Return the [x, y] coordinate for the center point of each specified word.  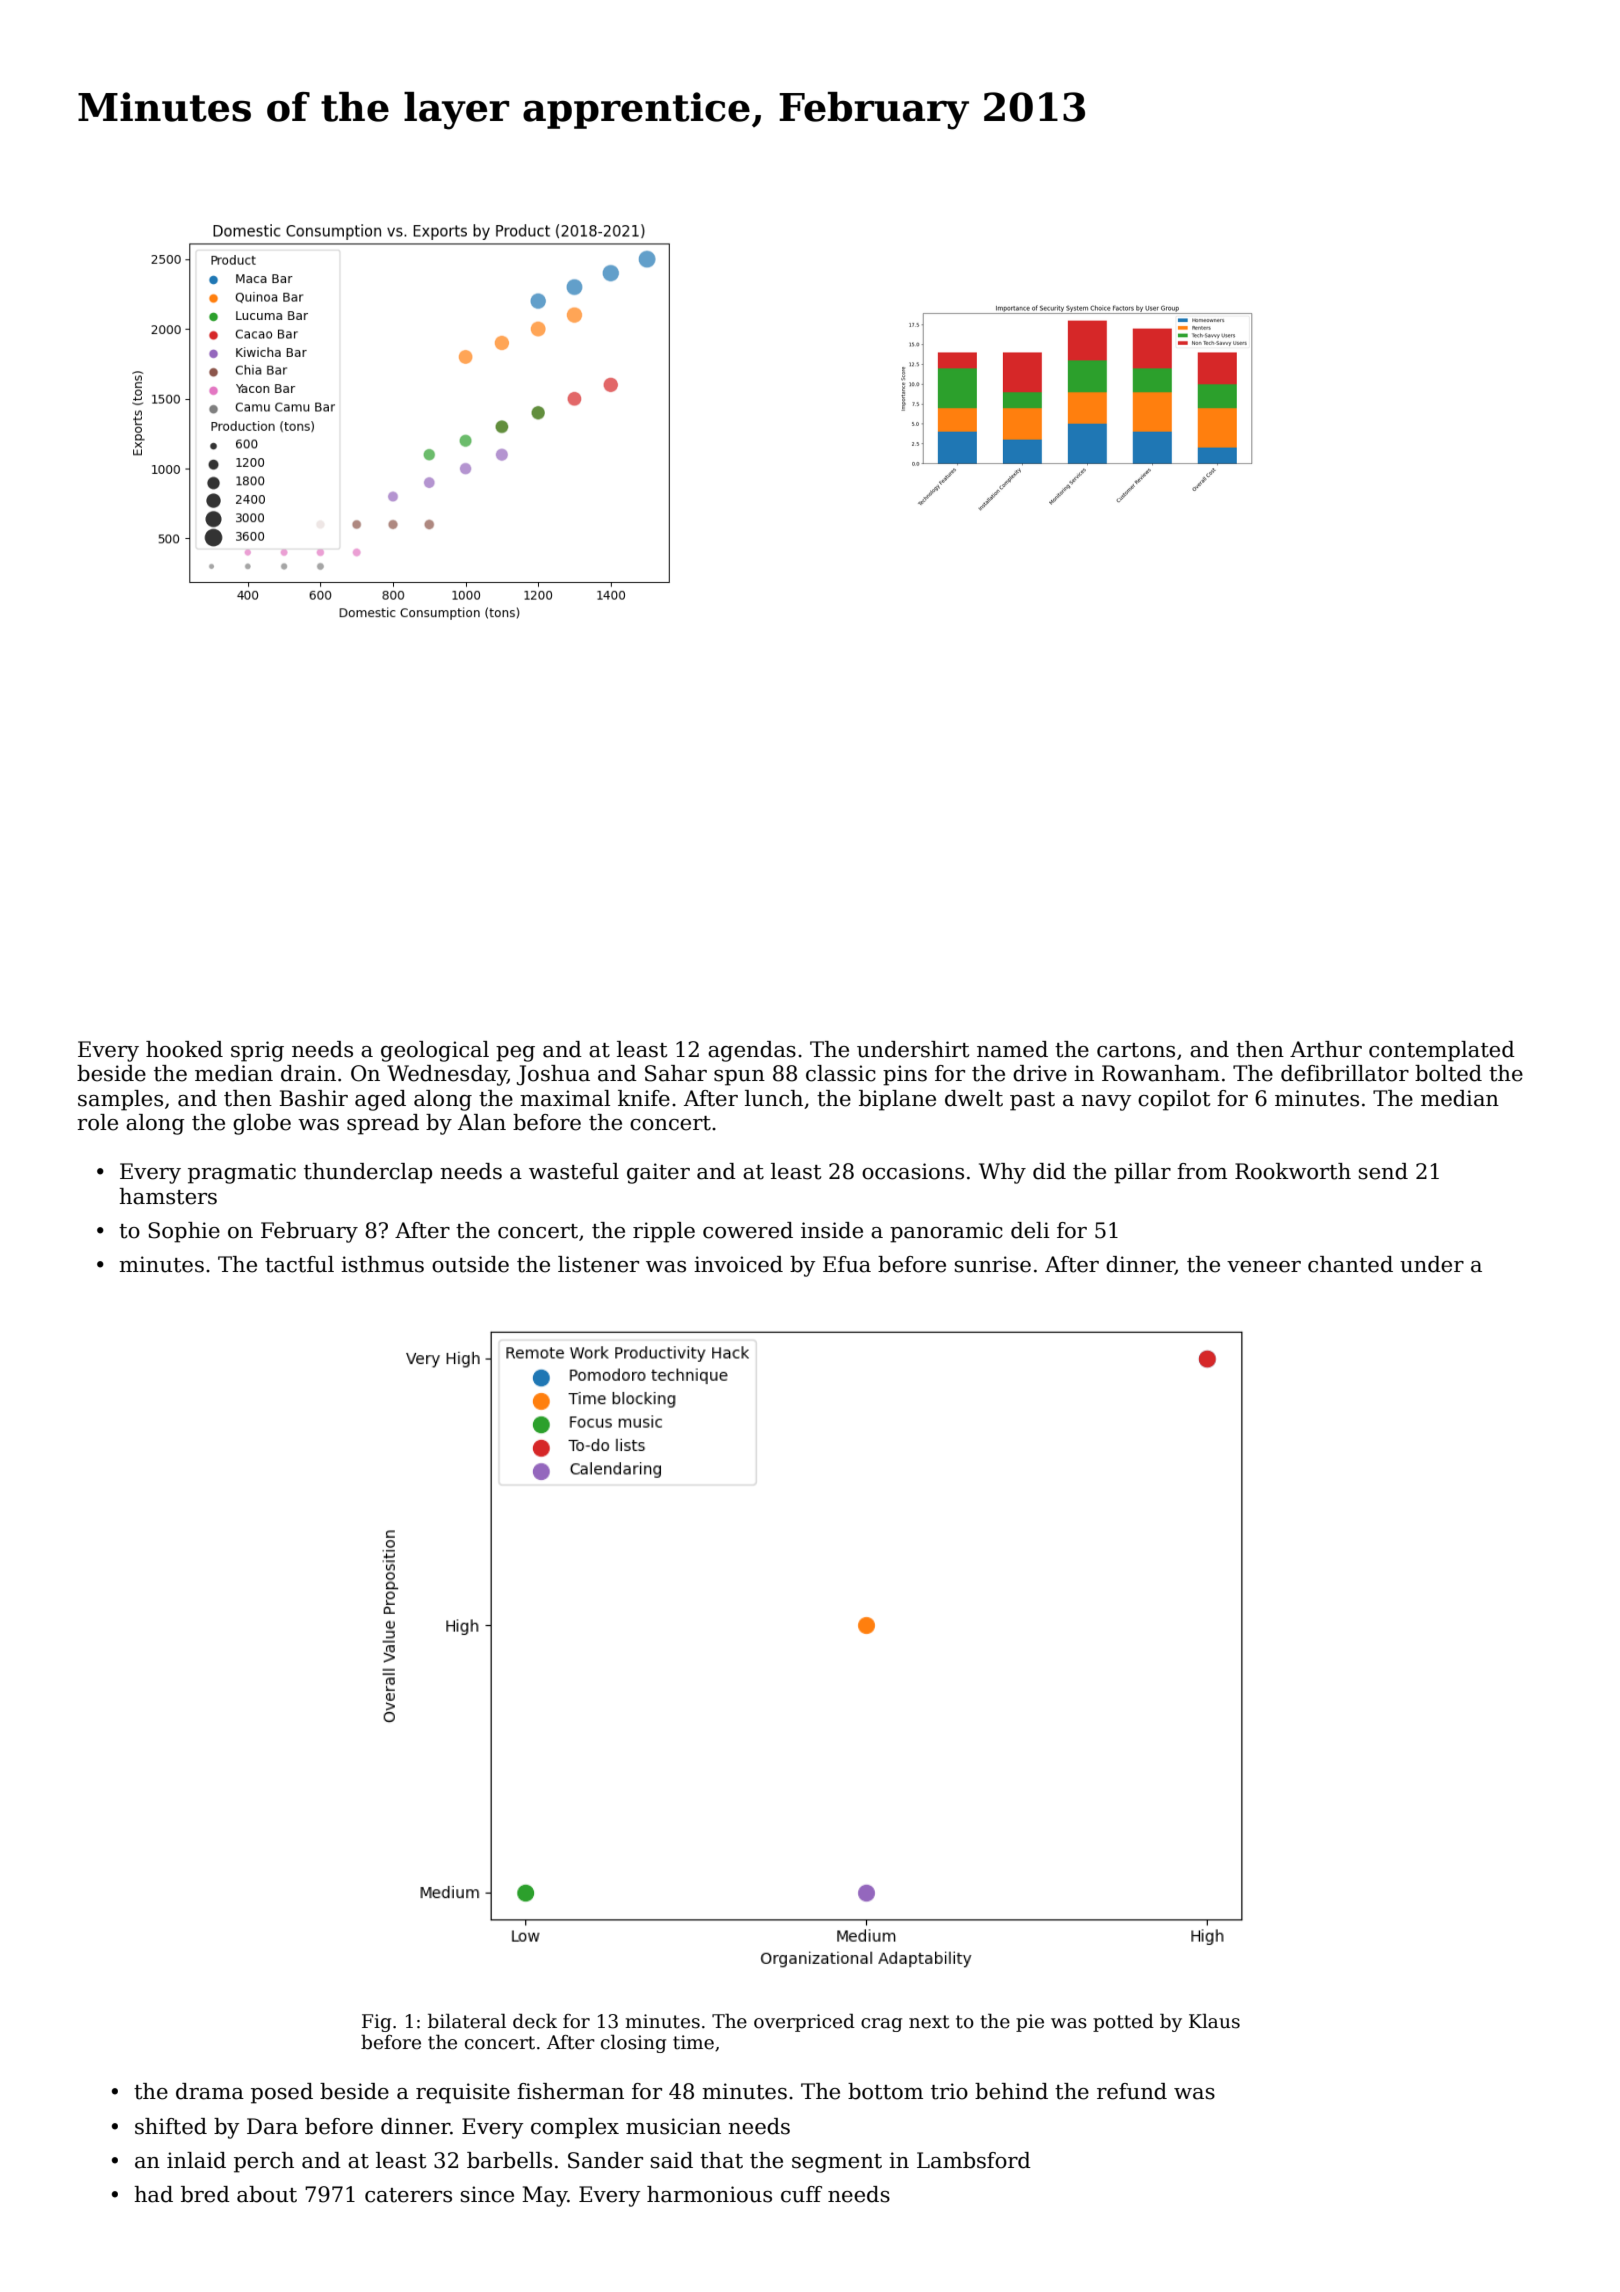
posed [282, 2093]
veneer [1264, 1267]
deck [535, 2021]
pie [1030, 2023]
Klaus [1214, 2021]
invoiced [738, 1264]
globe [262, 1124]
